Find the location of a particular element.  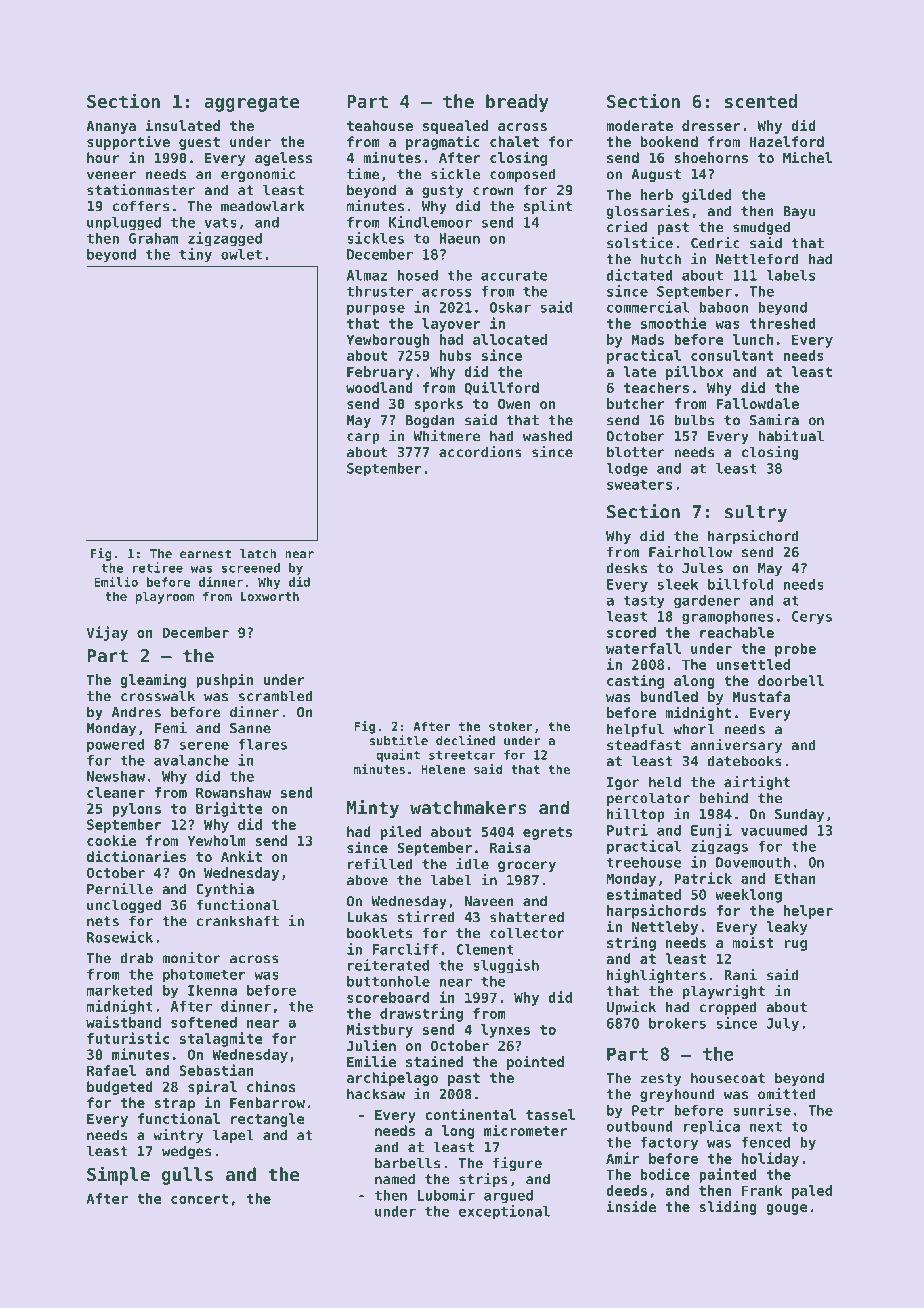

stoker is located at coordinates (511, 726).
